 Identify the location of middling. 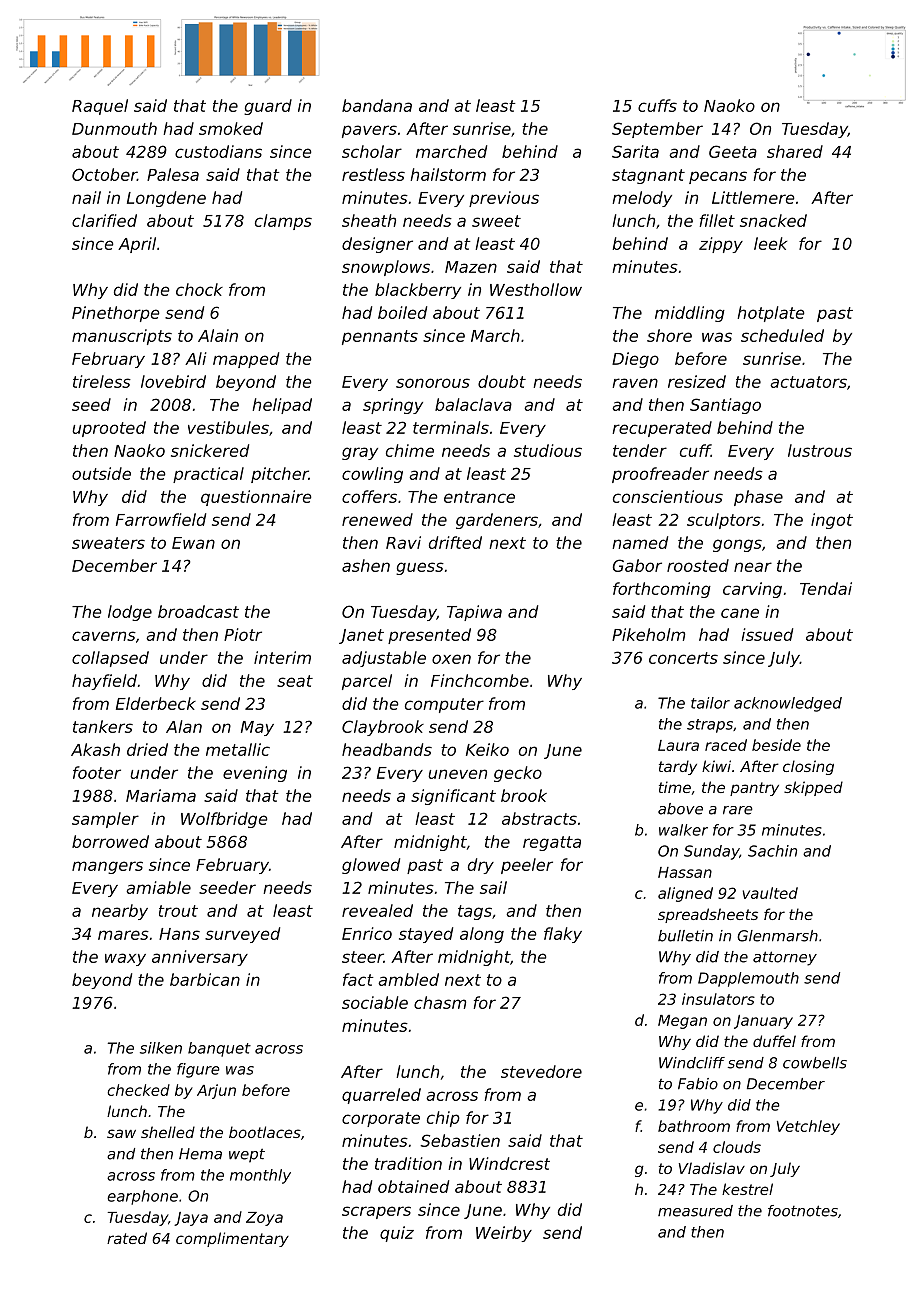
(690, 314).
